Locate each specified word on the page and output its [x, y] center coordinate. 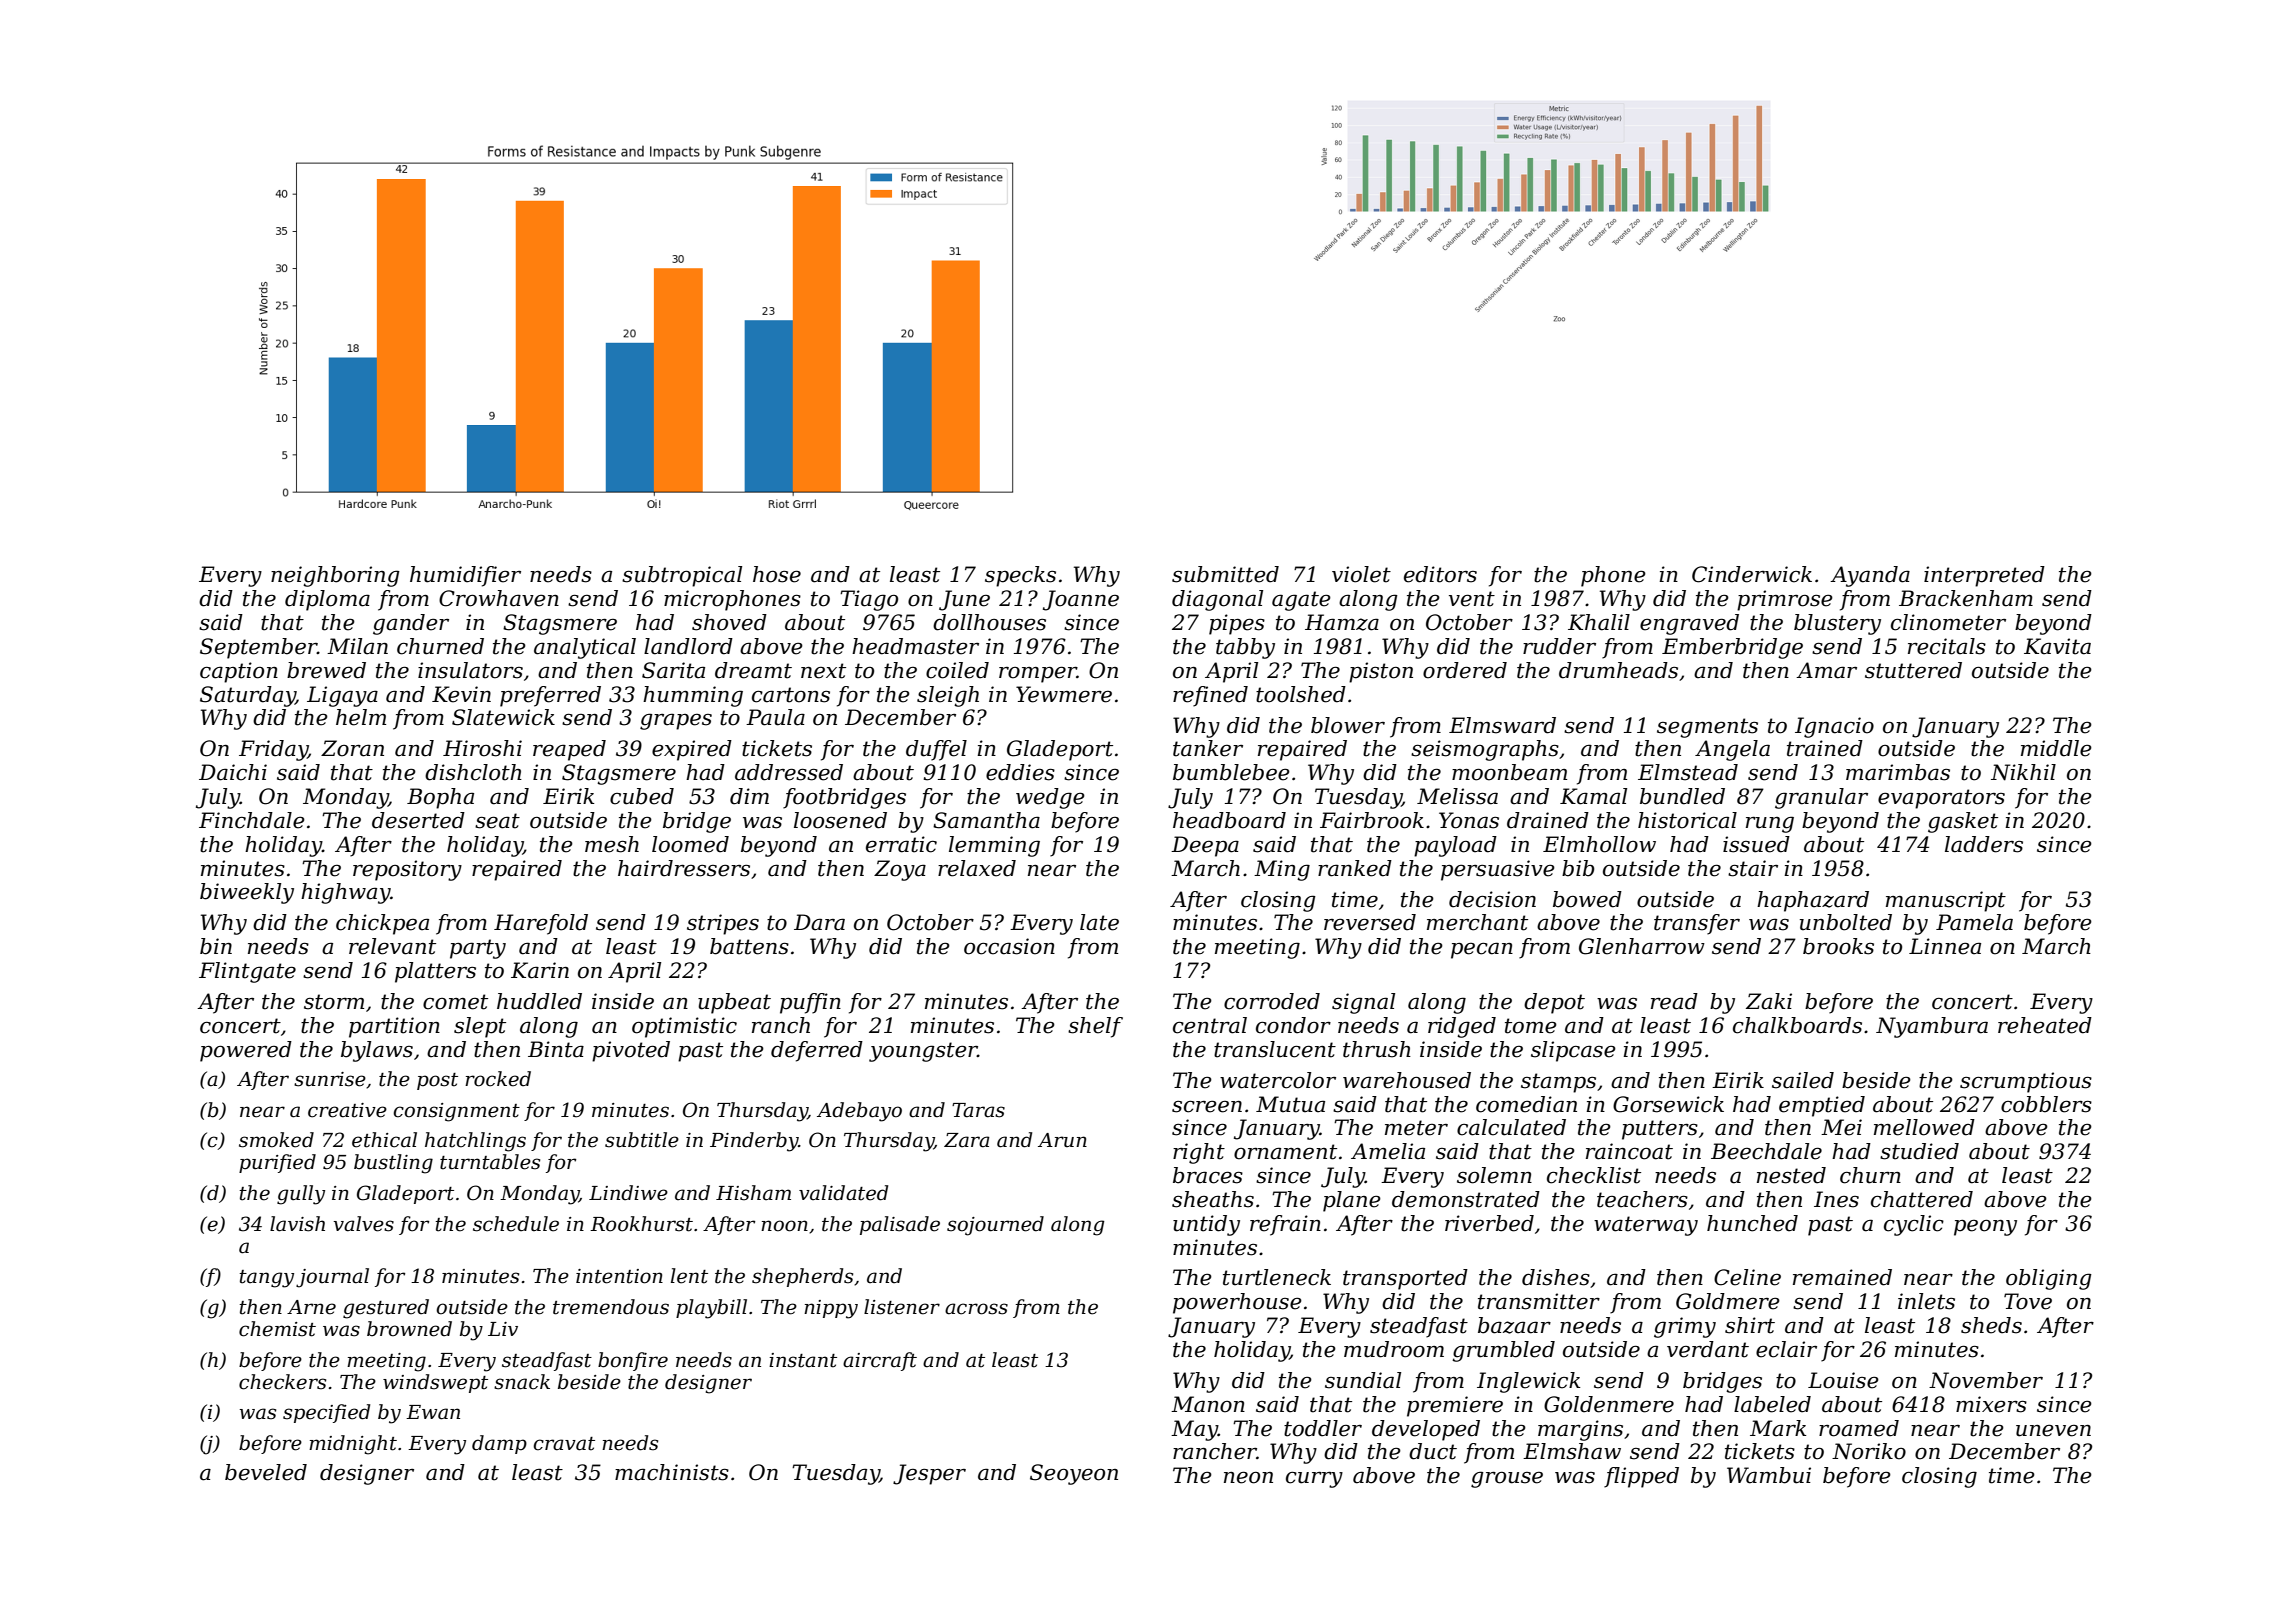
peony [1985, 1228]
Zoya [900, 870]
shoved [729, 622]
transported [1405, 1279]
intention [619, 1276]
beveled [266, 1472]
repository [407, 870]
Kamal [1593, 796]
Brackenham [1966, 598]
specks [1020, 576]
